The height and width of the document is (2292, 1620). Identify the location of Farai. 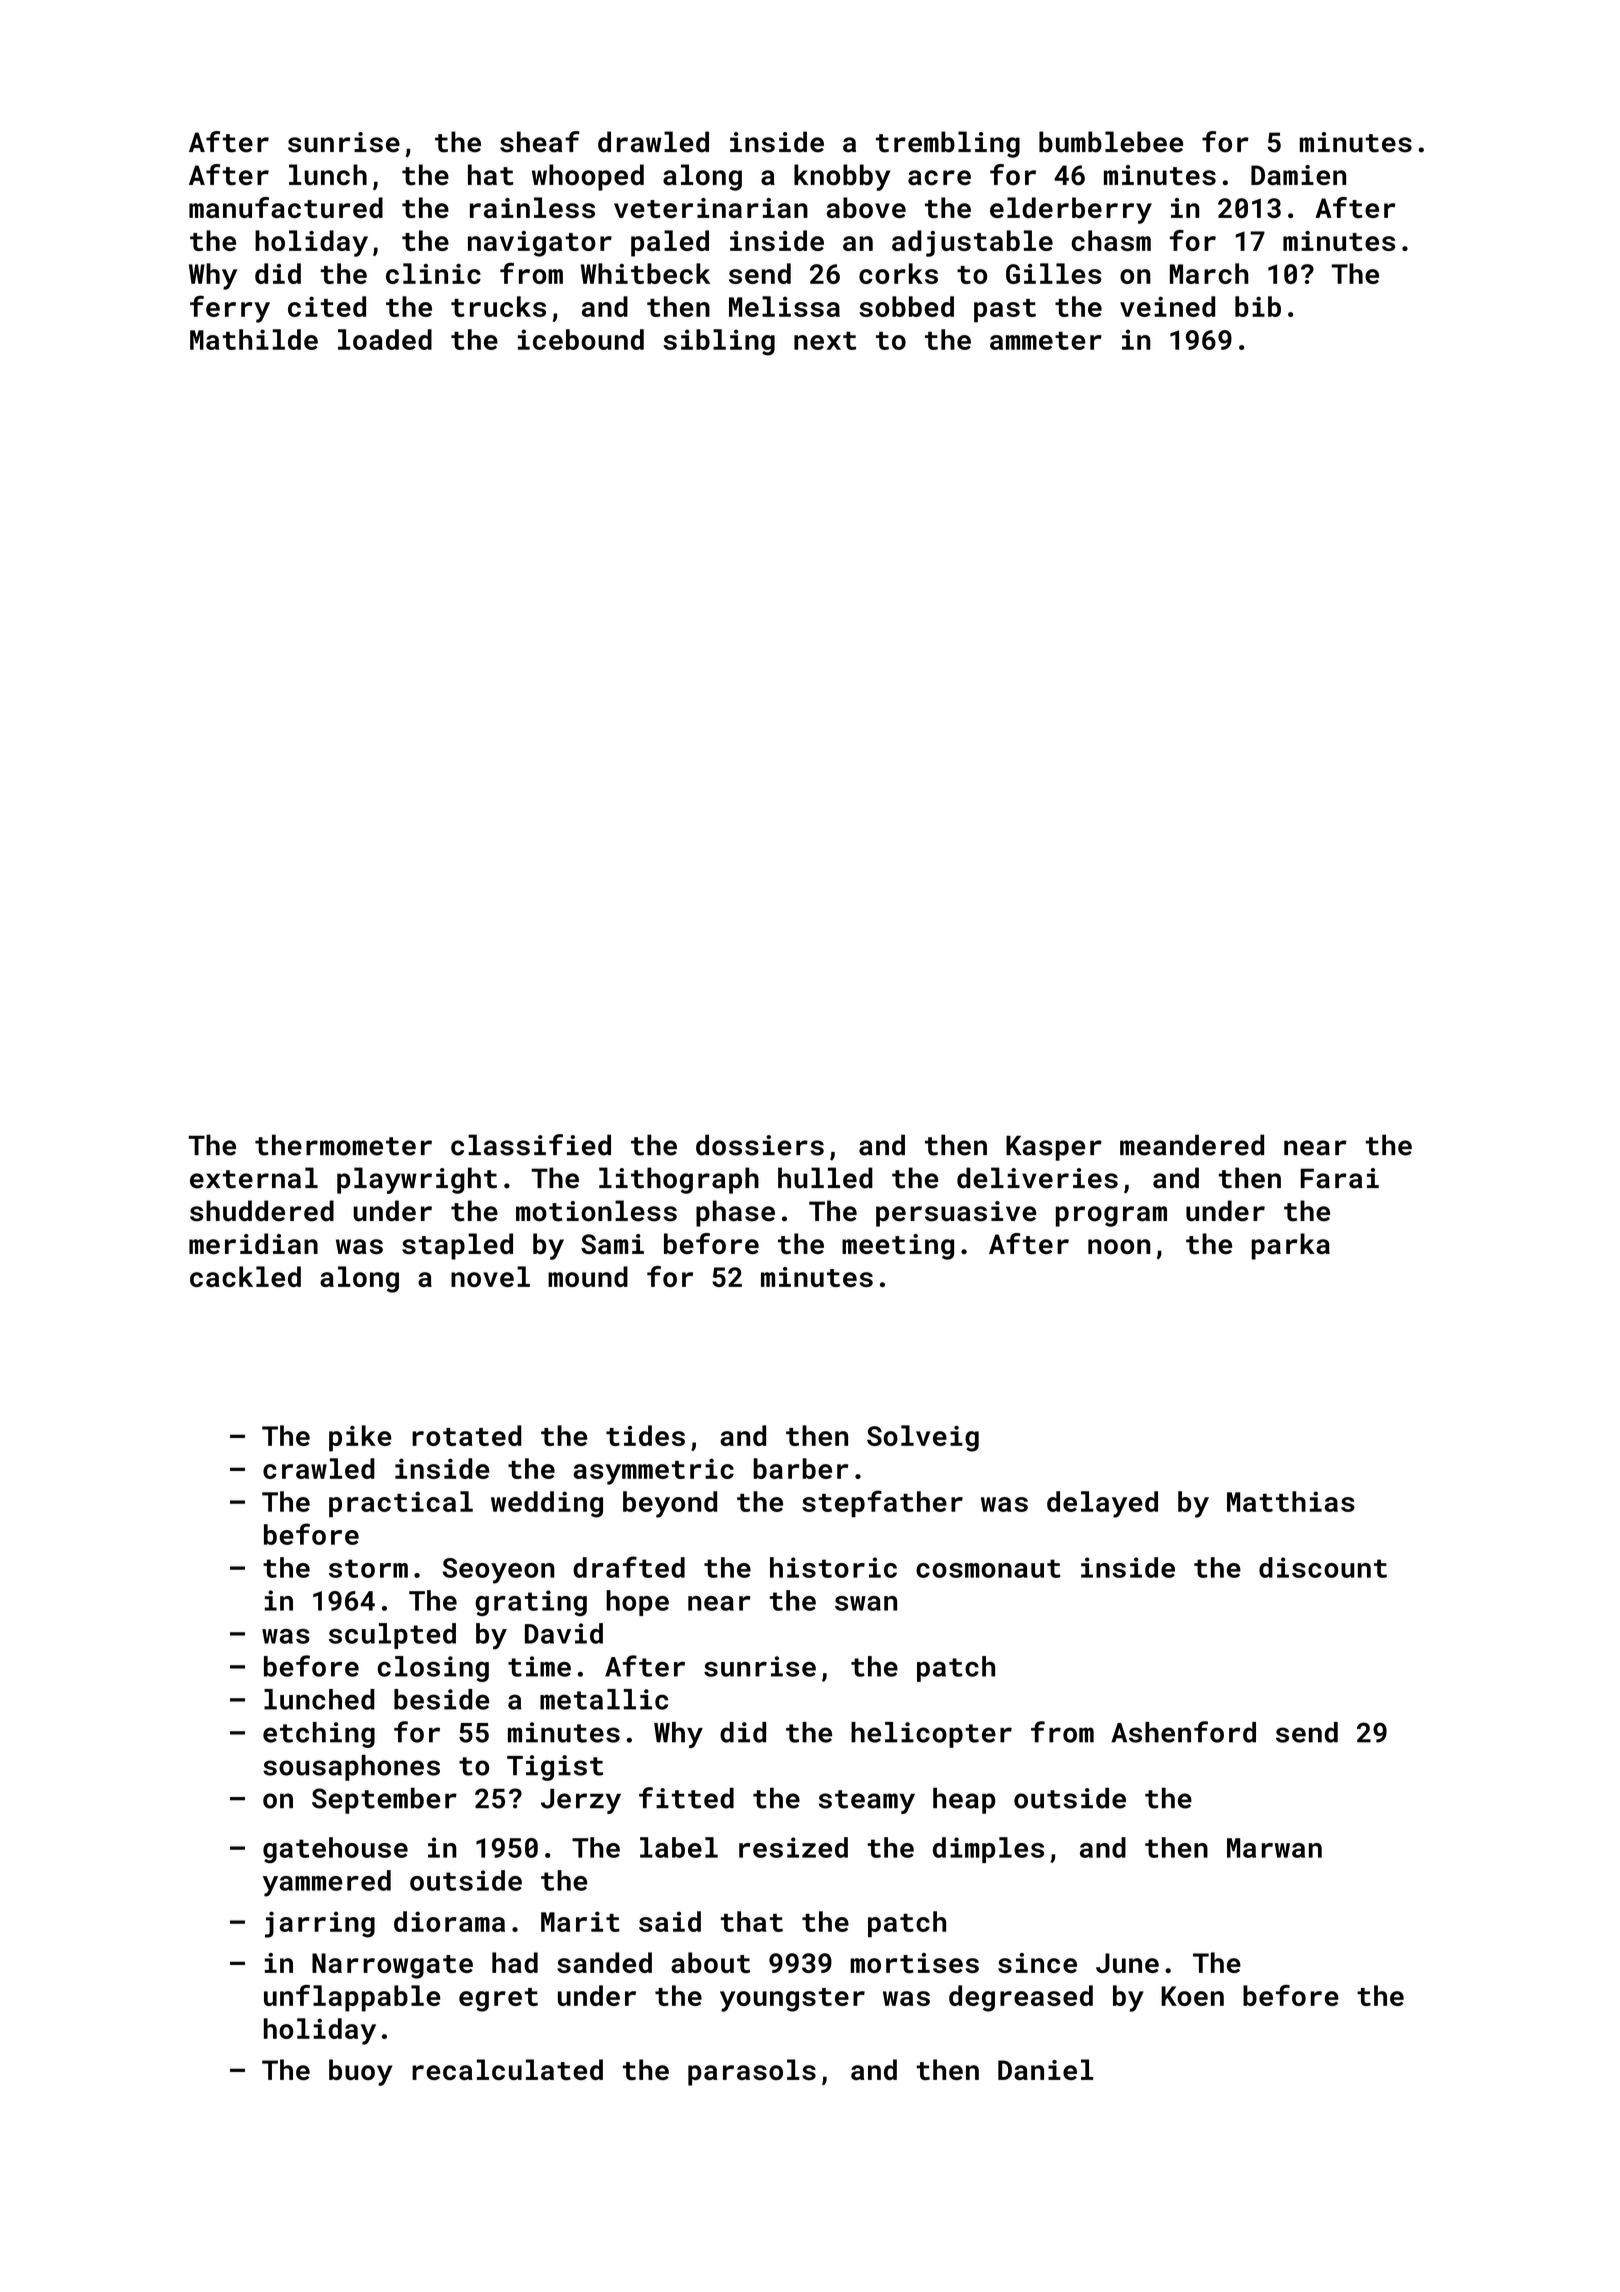
(1340, 1178).
